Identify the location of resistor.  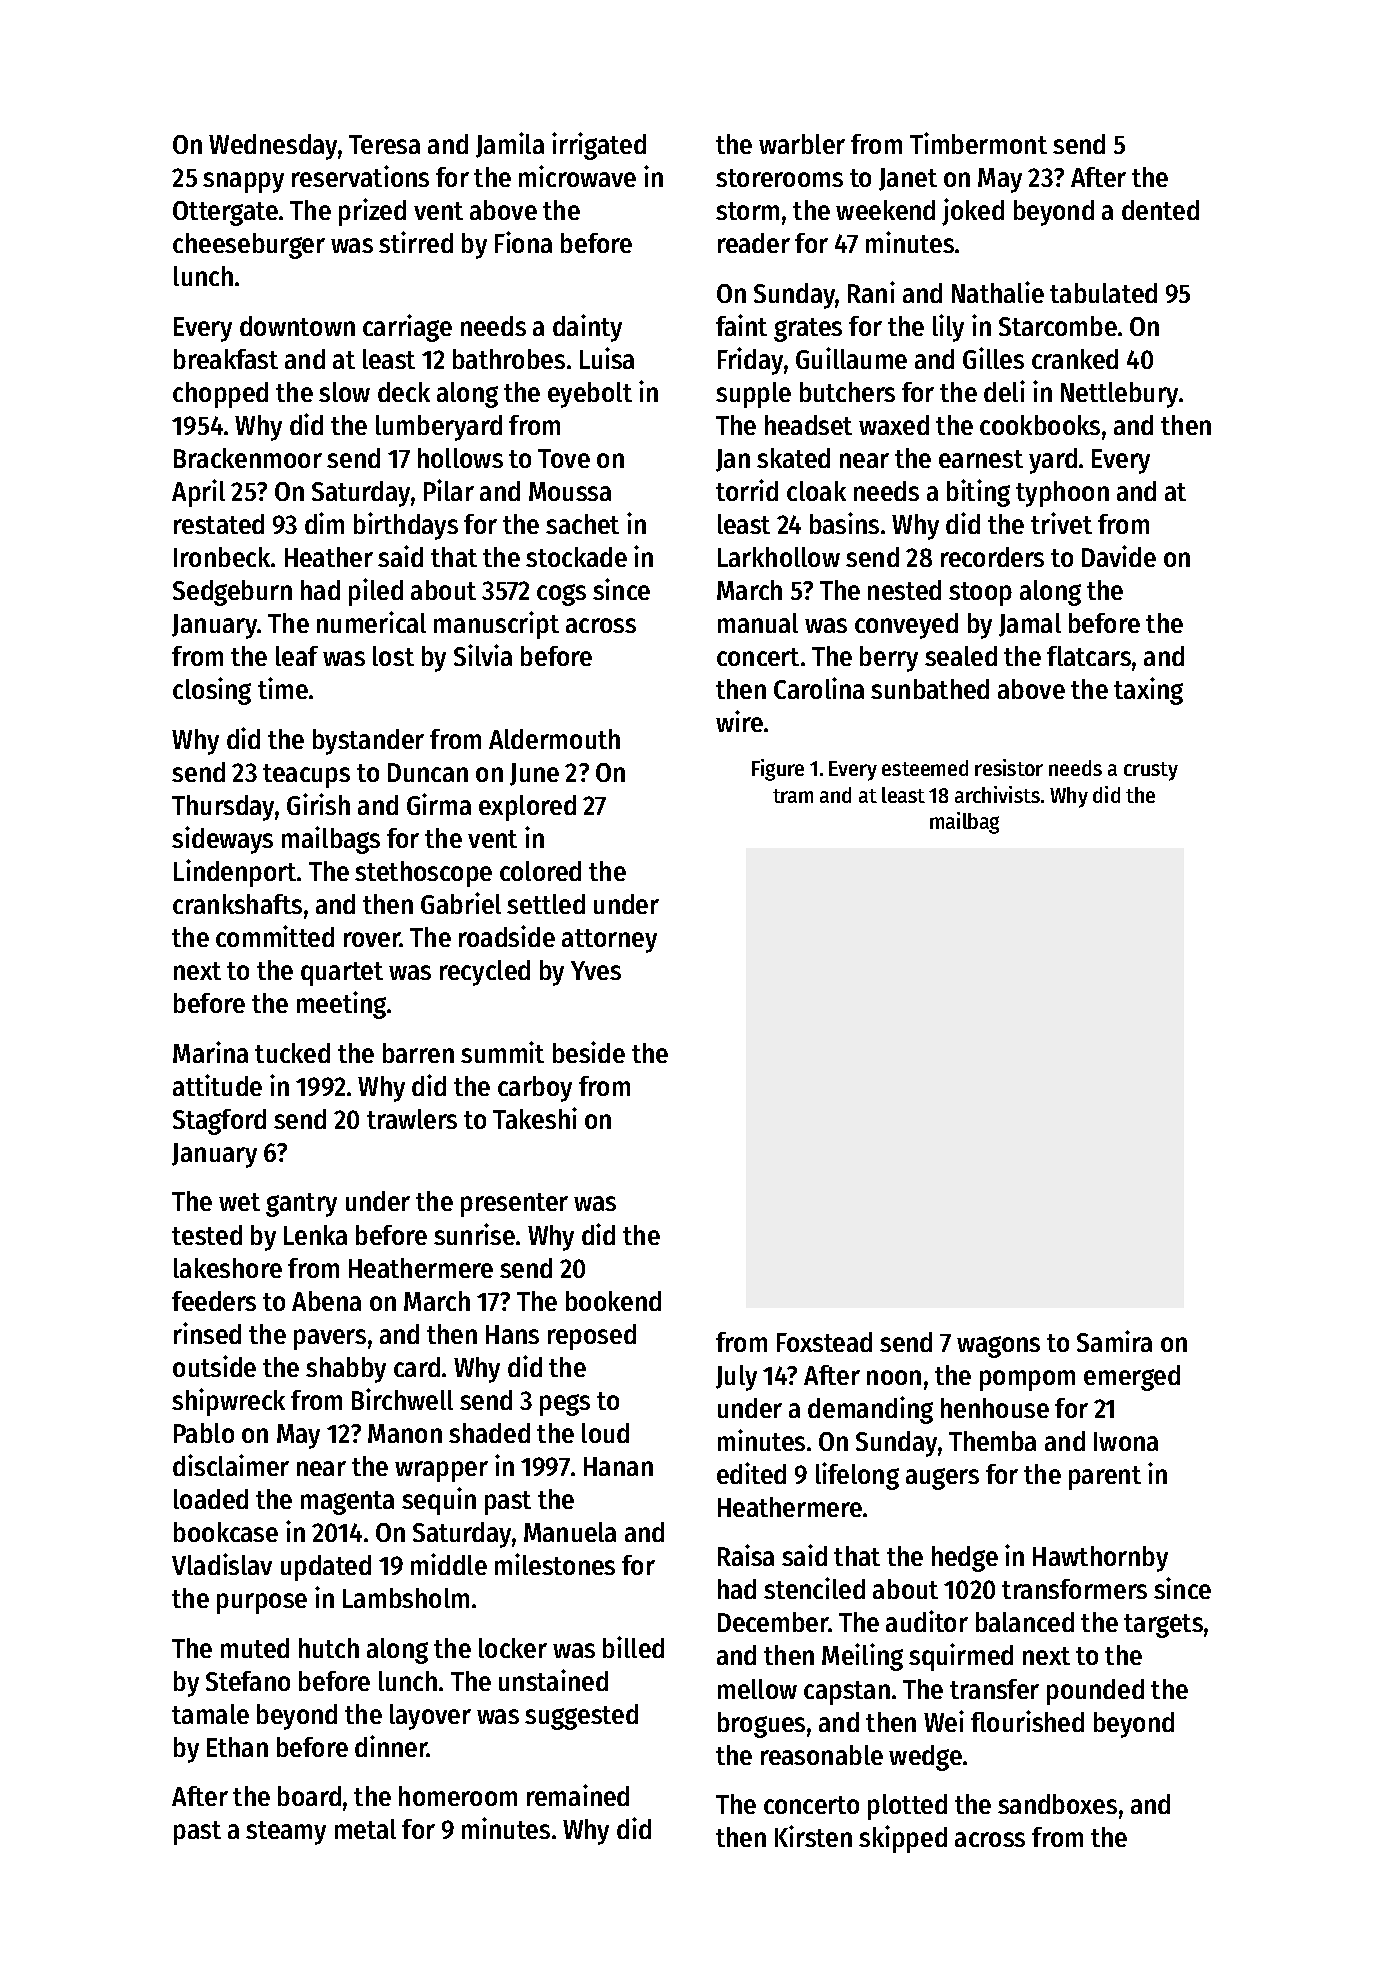
(1009, 767).
